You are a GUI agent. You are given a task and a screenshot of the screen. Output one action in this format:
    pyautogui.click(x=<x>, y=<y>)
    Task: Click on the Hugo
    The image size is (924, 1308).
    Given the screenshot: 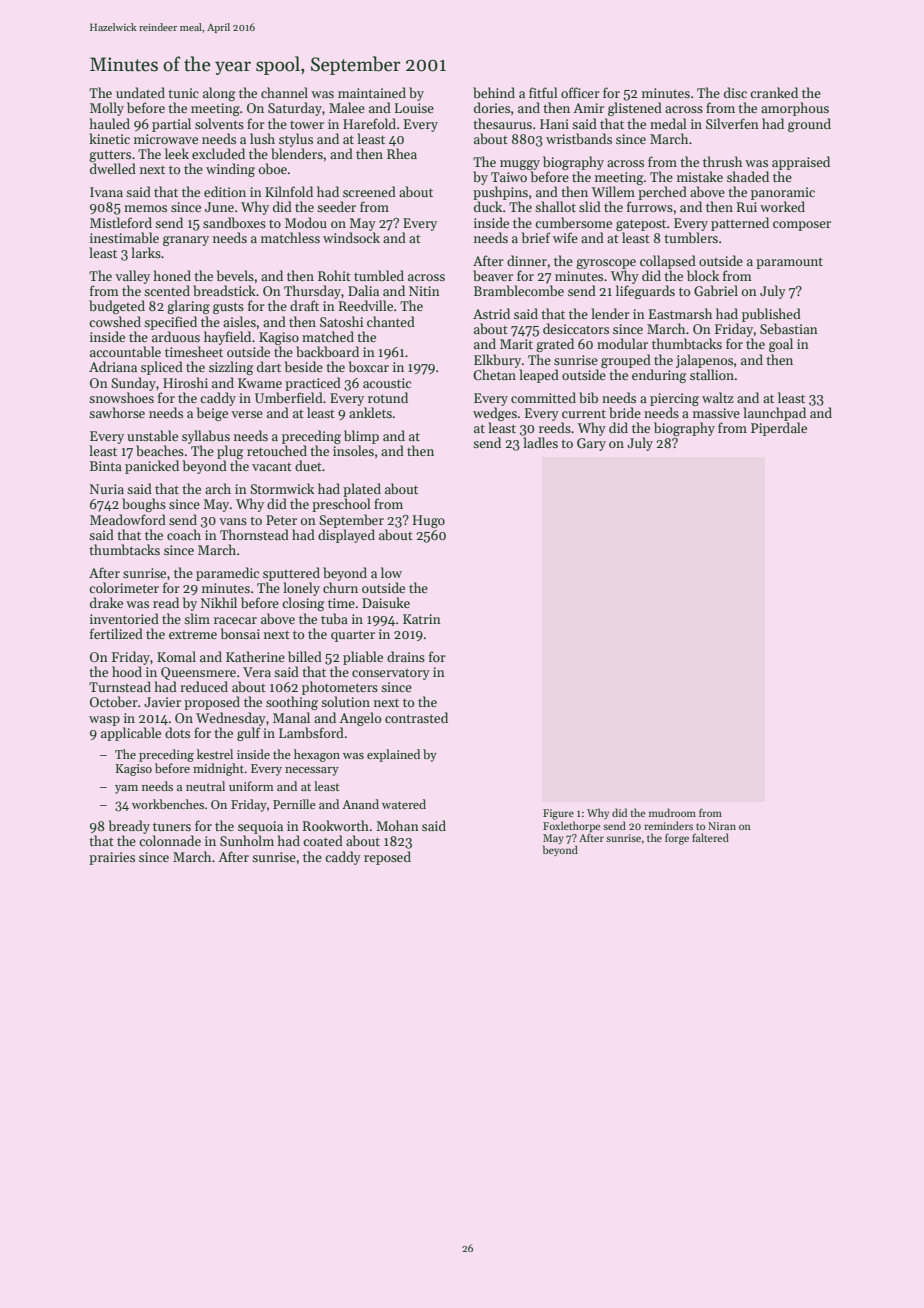 What is the action you would take?
    pyautogui.click(x=429, y=521)
